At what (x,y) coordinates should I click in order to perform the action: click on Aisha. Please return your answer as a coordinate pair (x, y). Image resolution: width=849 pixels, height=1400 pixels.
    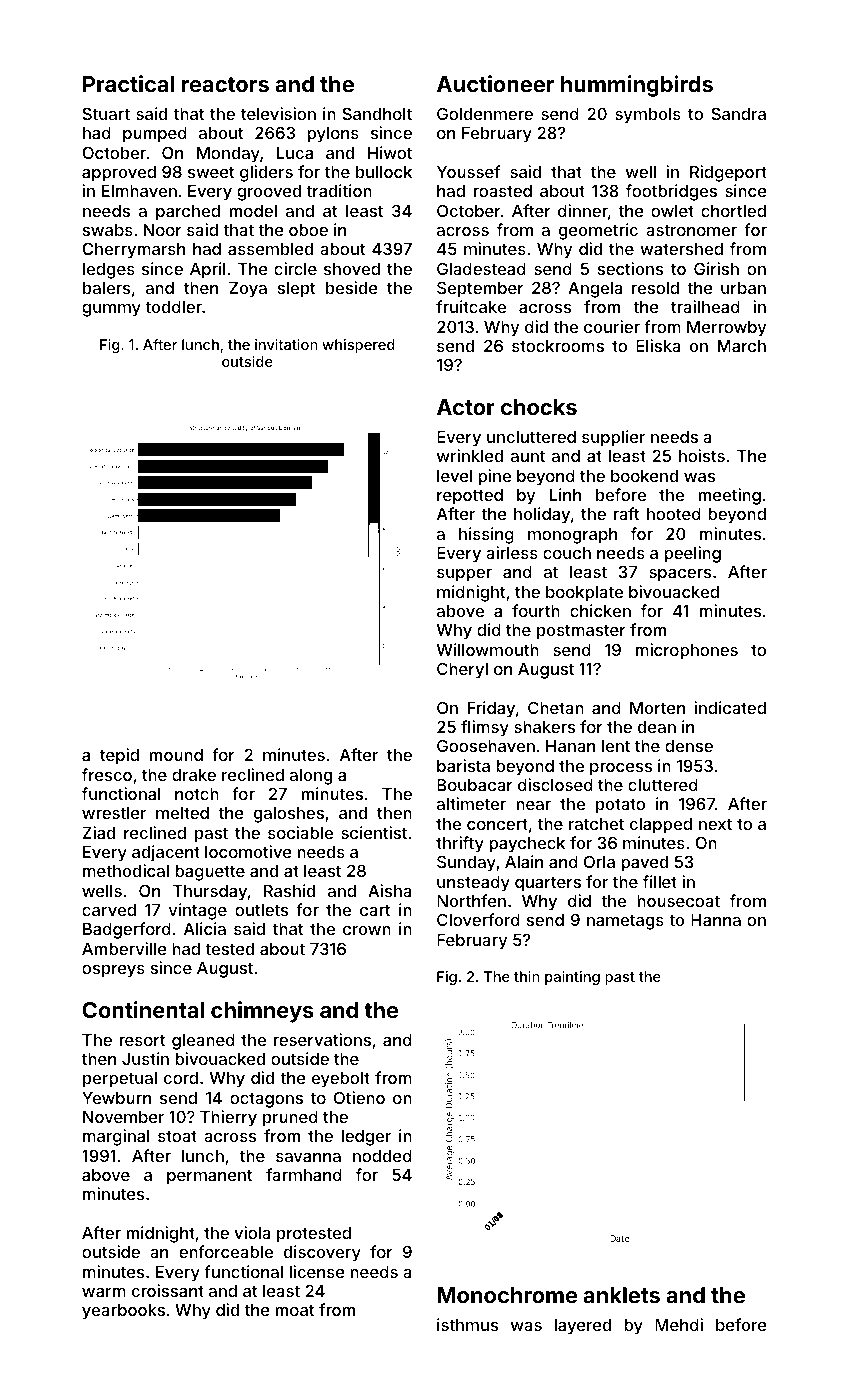
    Looking at the image, I should click on (390, 890).
